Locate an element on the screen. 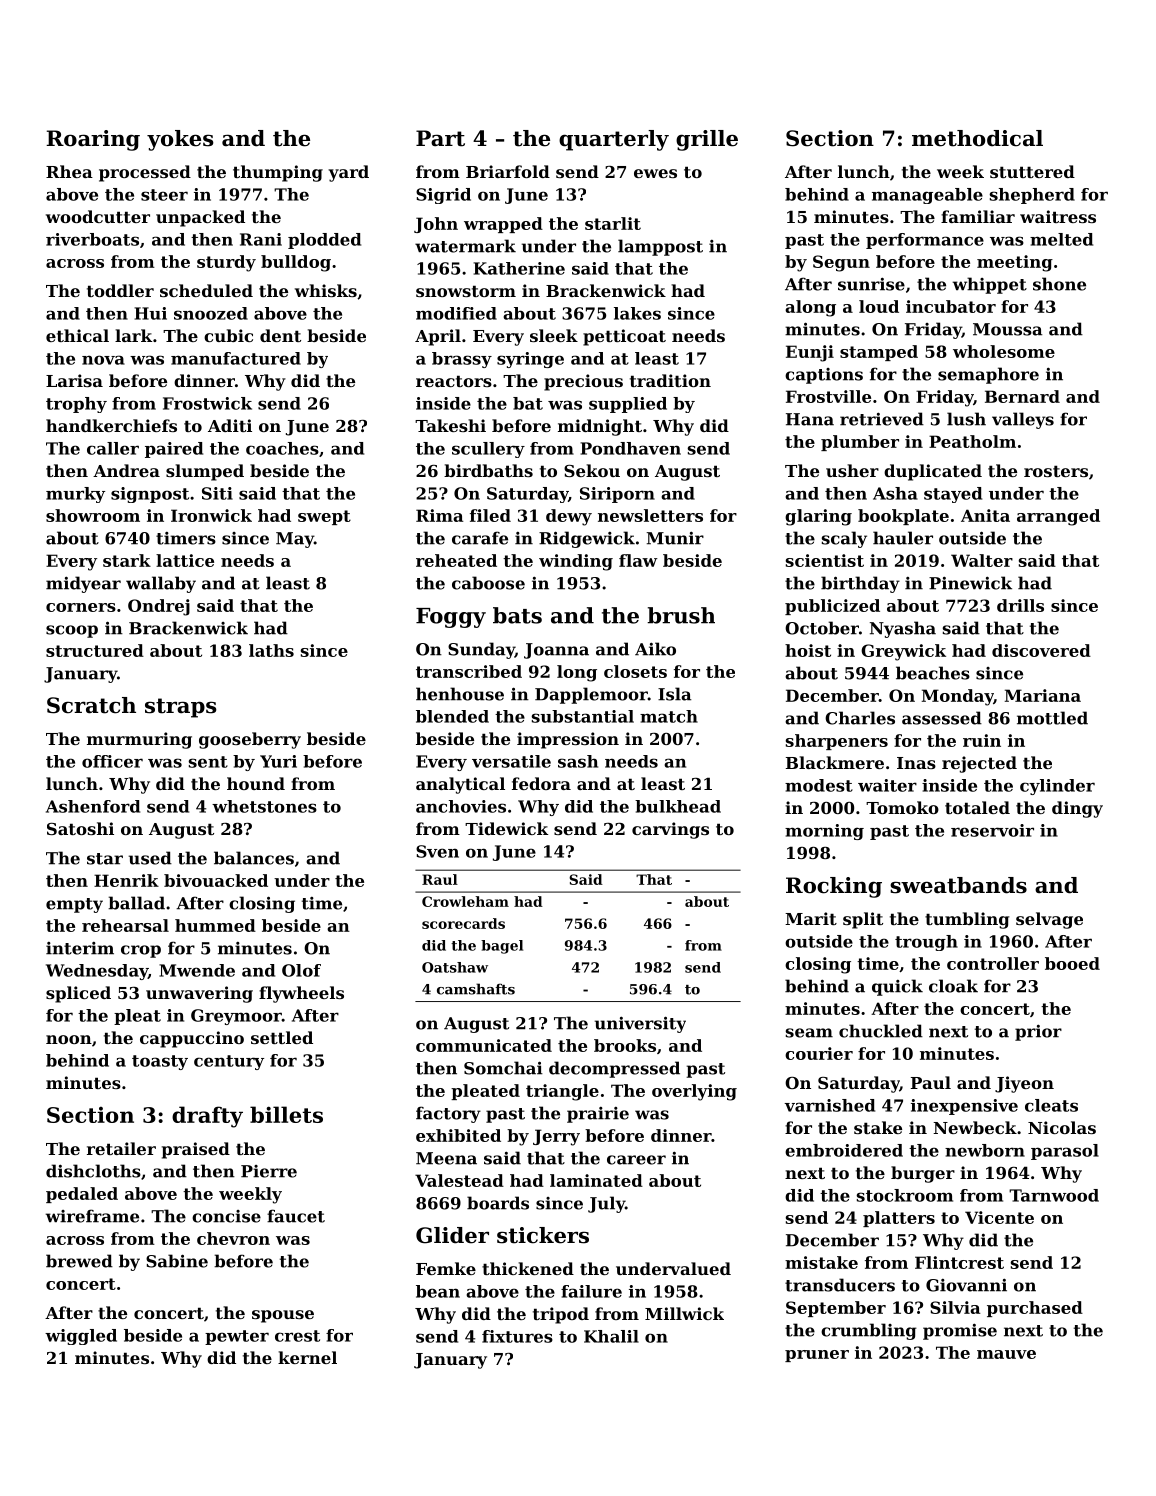  mauve is located at coordinates (1006, 1354).
